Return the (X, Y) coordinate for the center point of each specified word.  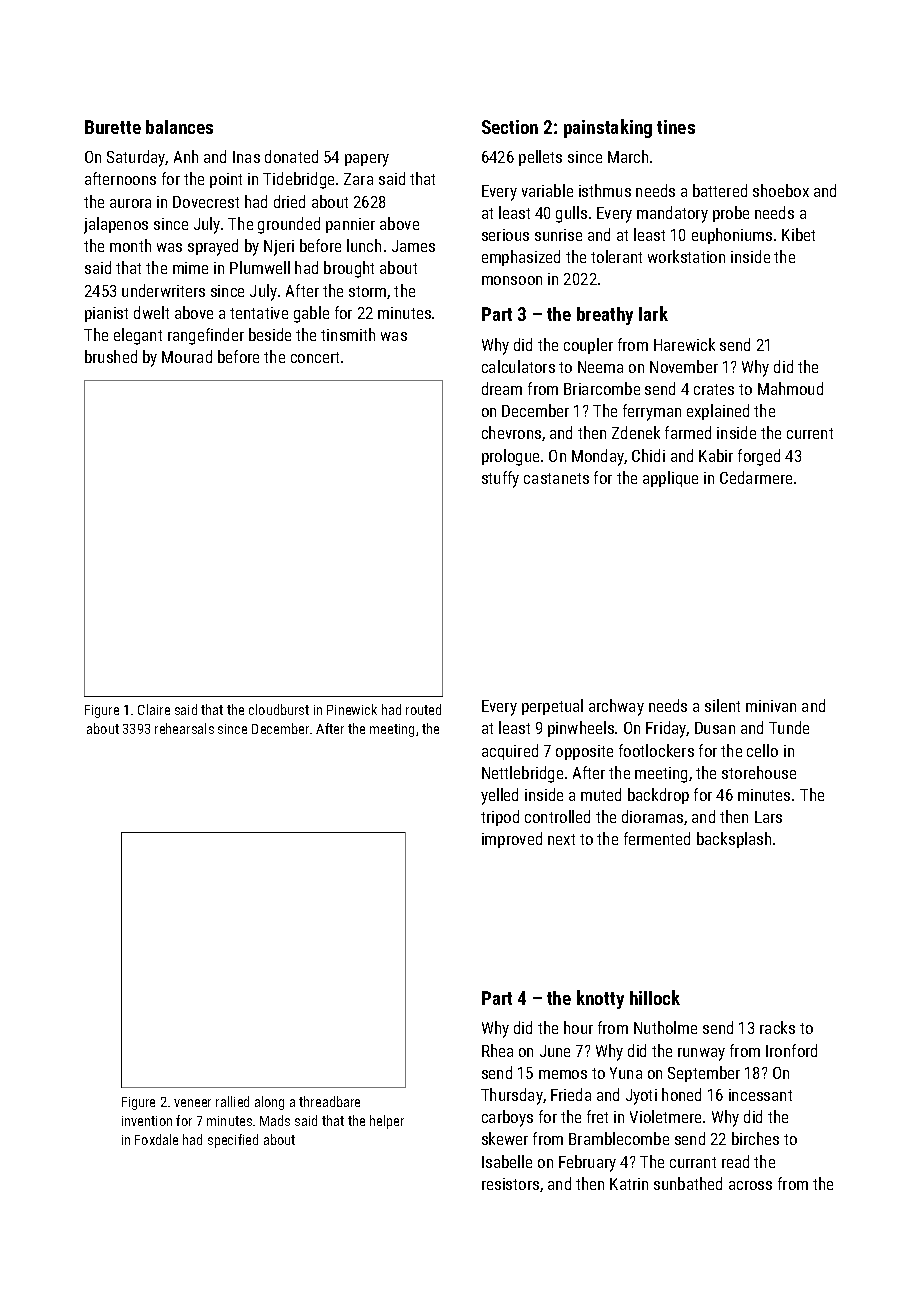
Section (510, 127)
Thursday (512, 1096)
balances (179, 127)
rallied (232, 1101)
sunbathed (688, 1183)
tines (676, 127)
